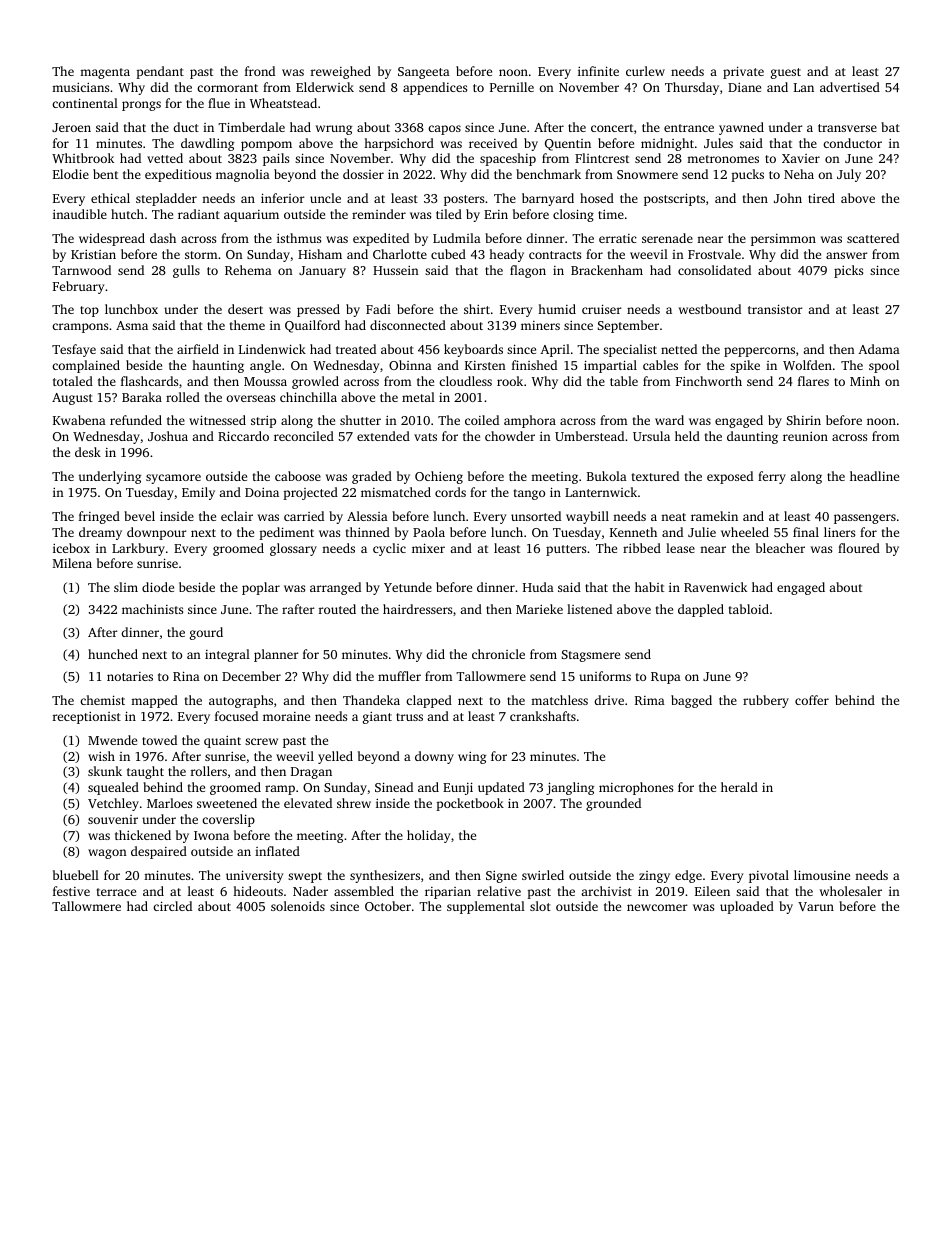 The width and height of the screenshot is (952, 1233). What do you see at coordinates (298, 906) in the screenshot?
I see `solenoids` at bounding box center [298, 906].
